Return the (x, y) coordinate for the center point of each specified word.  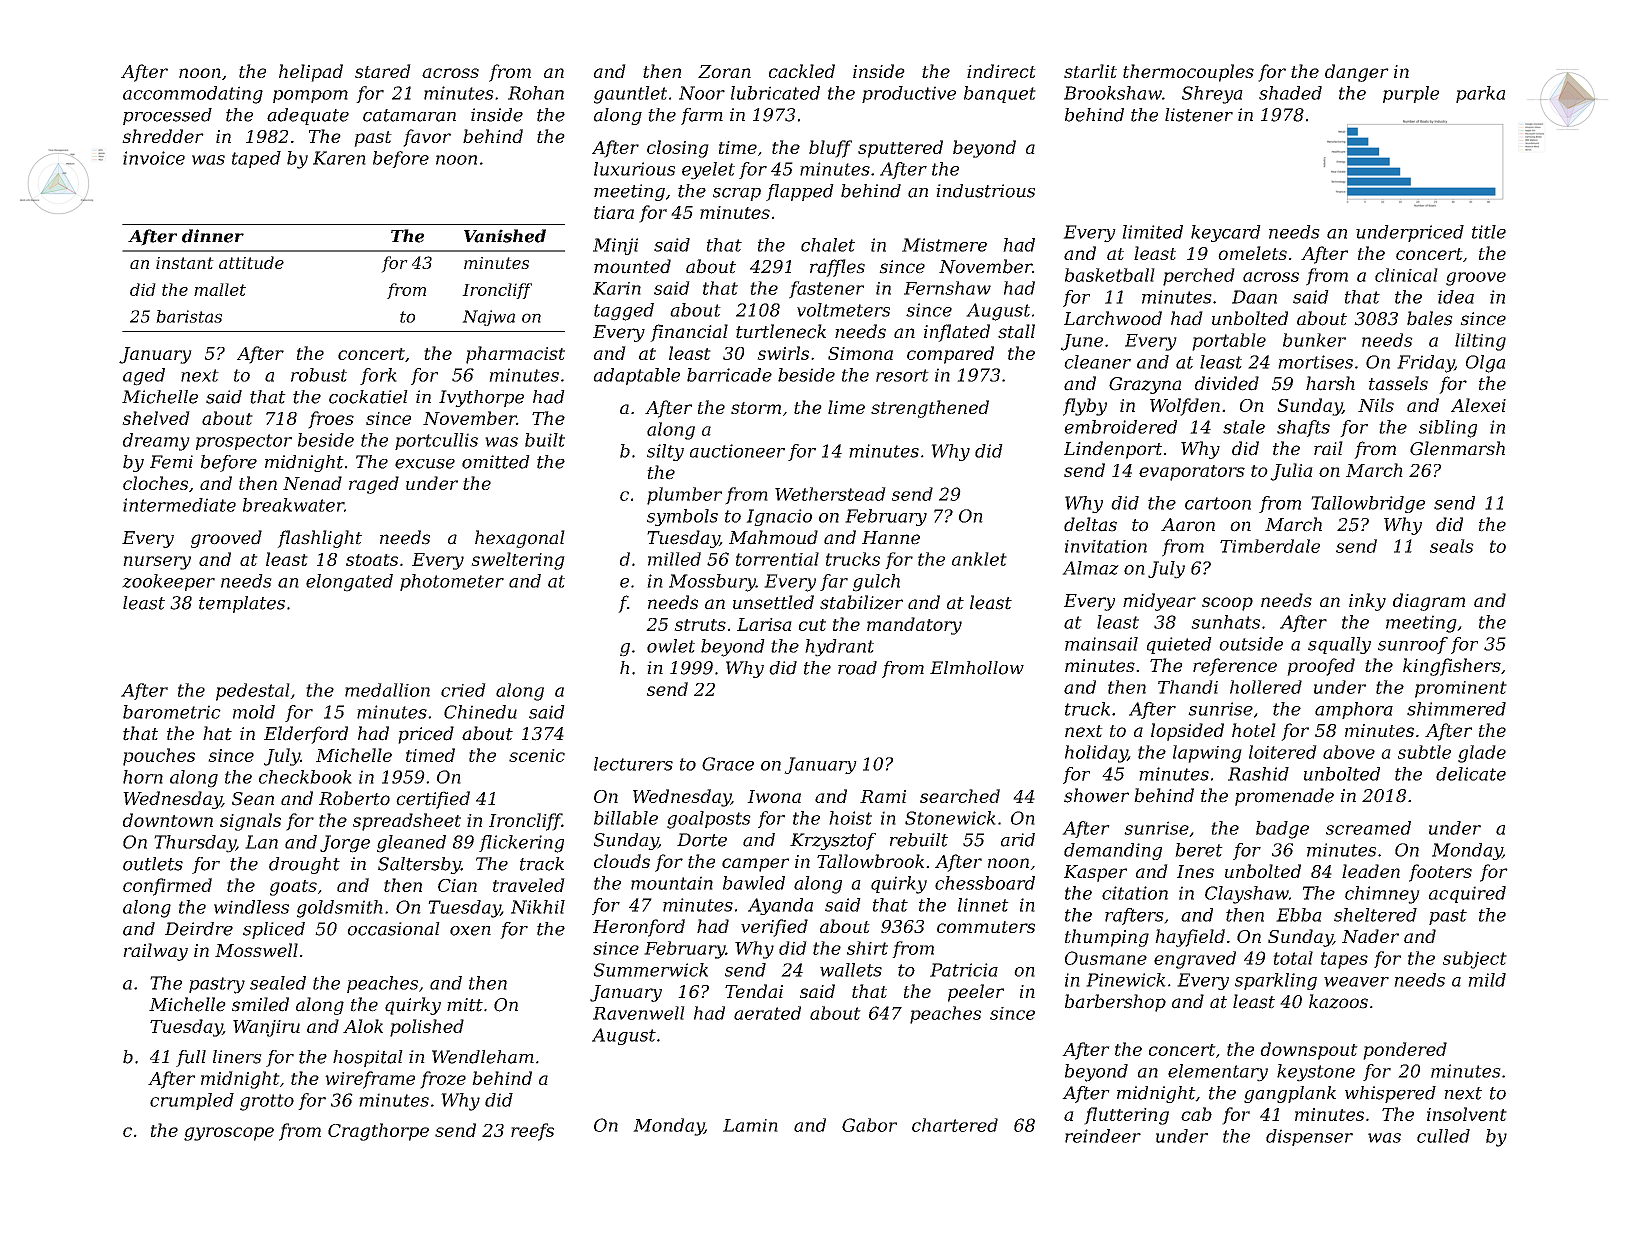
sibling (1448, 429)
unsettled (773, 602)
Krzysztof (833, 841)
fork (378, 376)
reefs (532, 1132)
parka (1480, 94)
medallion (387, 690)
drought (304, 865)
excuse (425, 464)
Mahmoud (773, 537)
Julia (1291, 472)
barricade (729, 375)
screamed (1368, 828)
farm (702, 116)
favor (427, 138)
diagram (1429, 602)
